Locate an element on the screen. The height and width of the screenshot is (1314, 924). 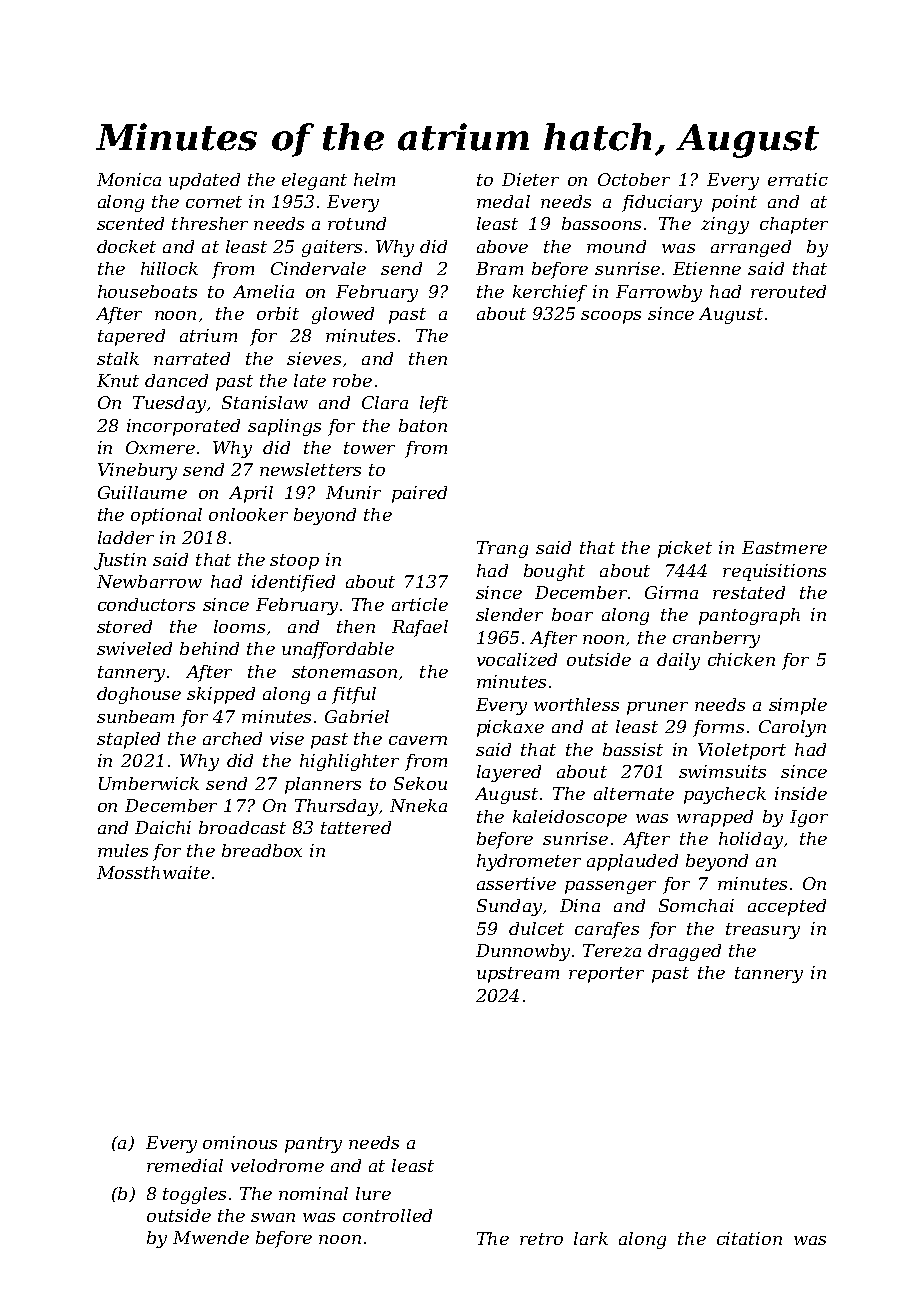
Mwende is located at coordinates (211, 1237).
